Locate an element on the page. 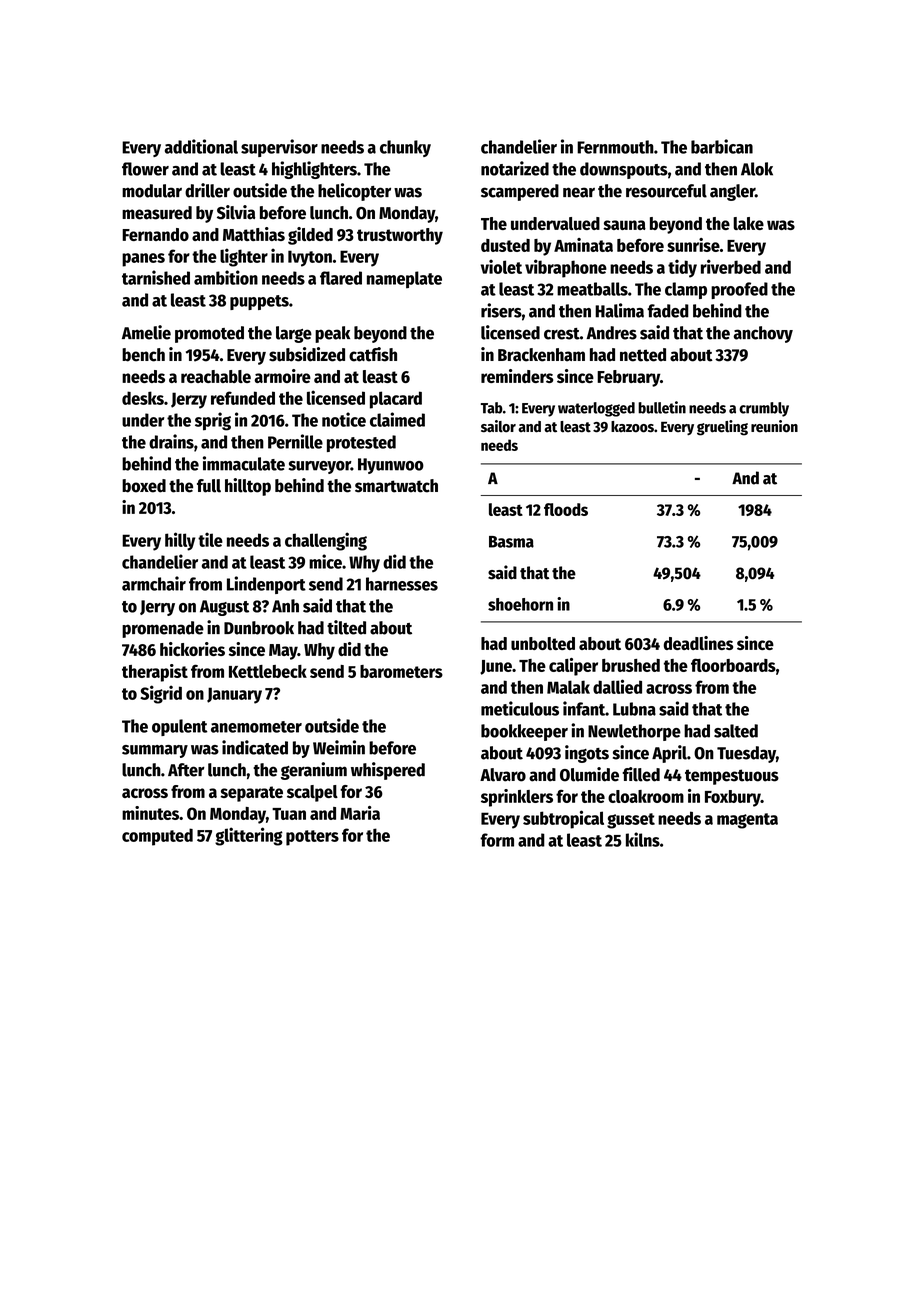  promoted is located at coordinates (209, 334).
